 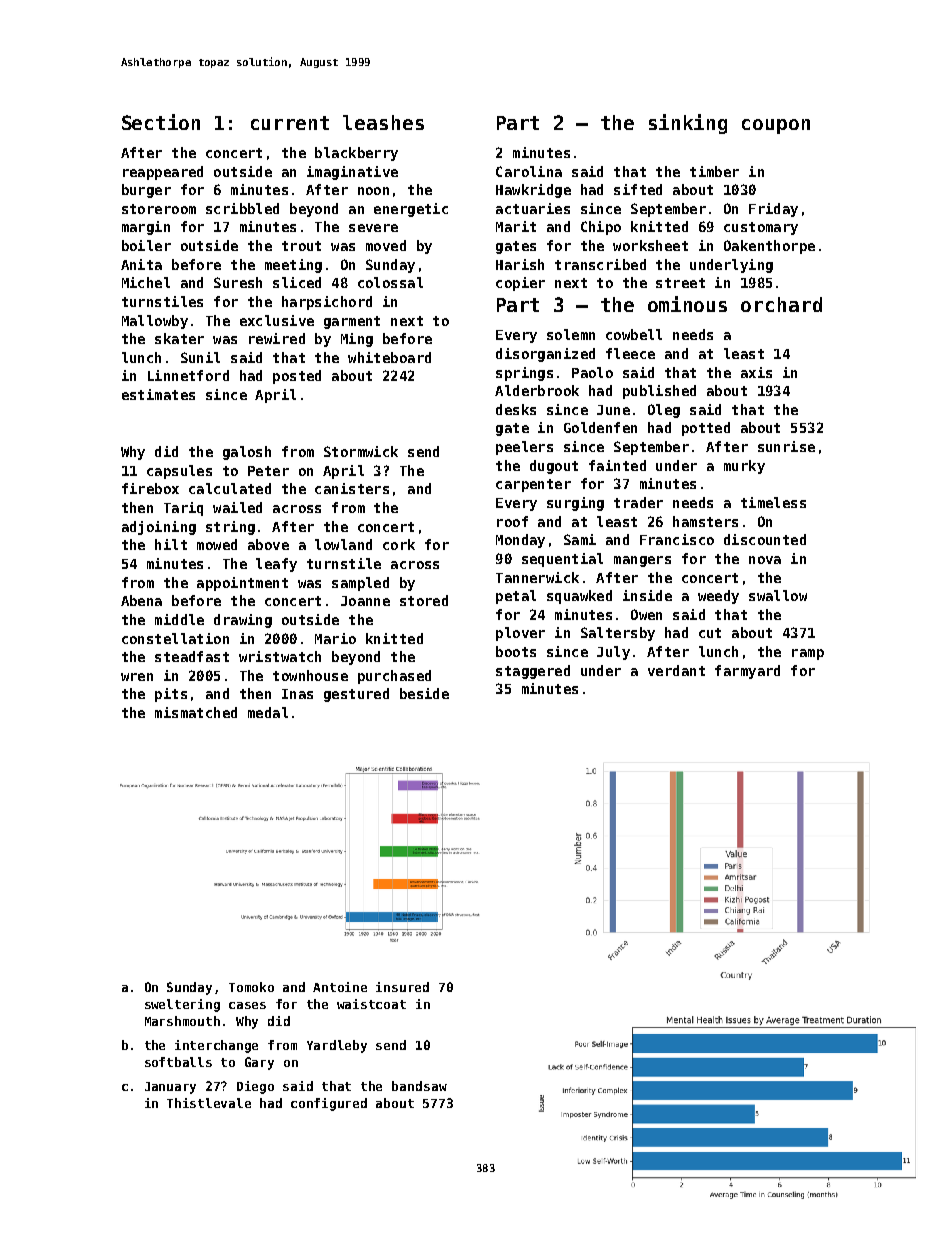 I want to click on Tannerwick, so click(x=537, y=577).
